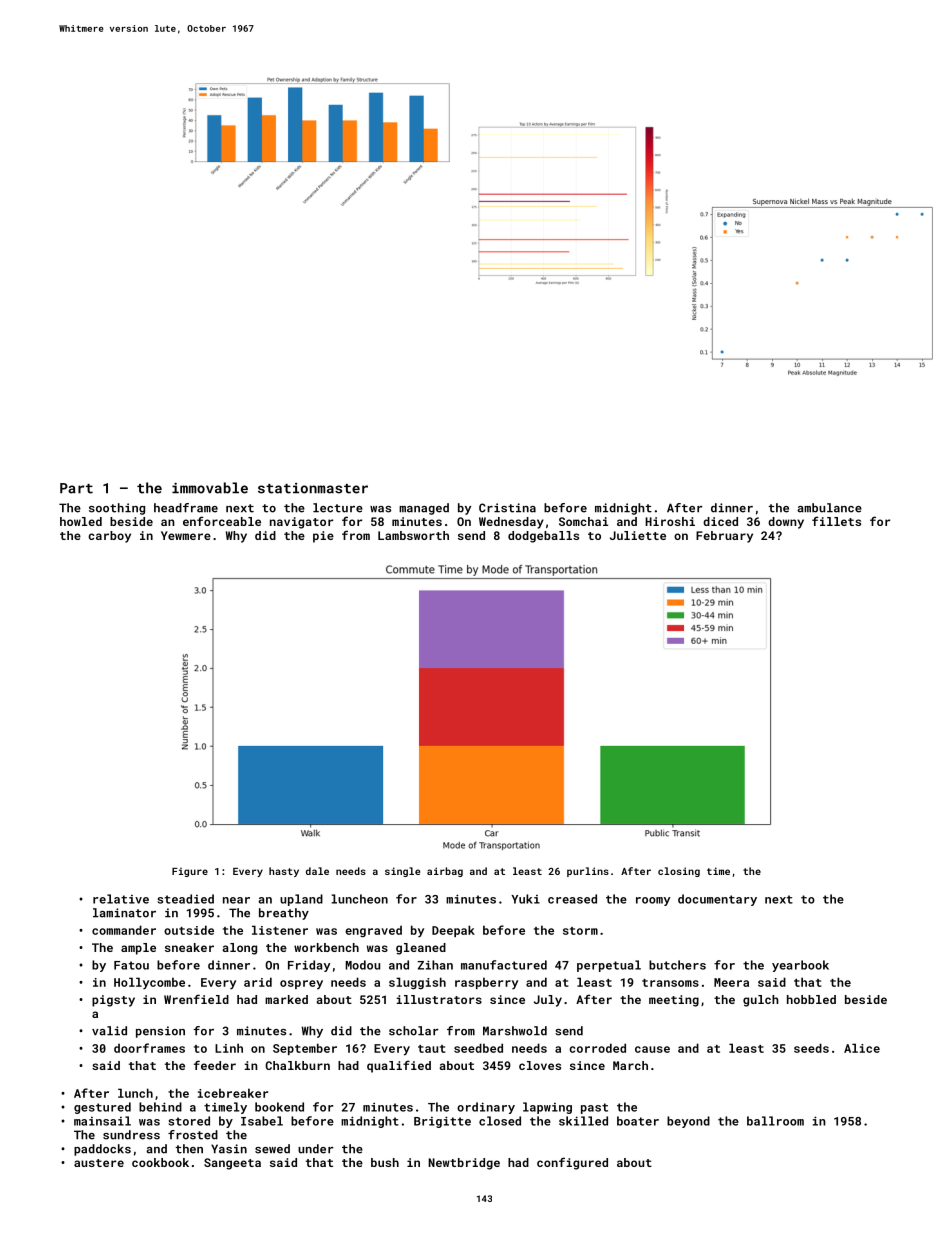 The image size is (952, 1233). What do you see at coordinates (775, 1121) in the image?
I see `ballroom` at bounding box center [775, 1121].
